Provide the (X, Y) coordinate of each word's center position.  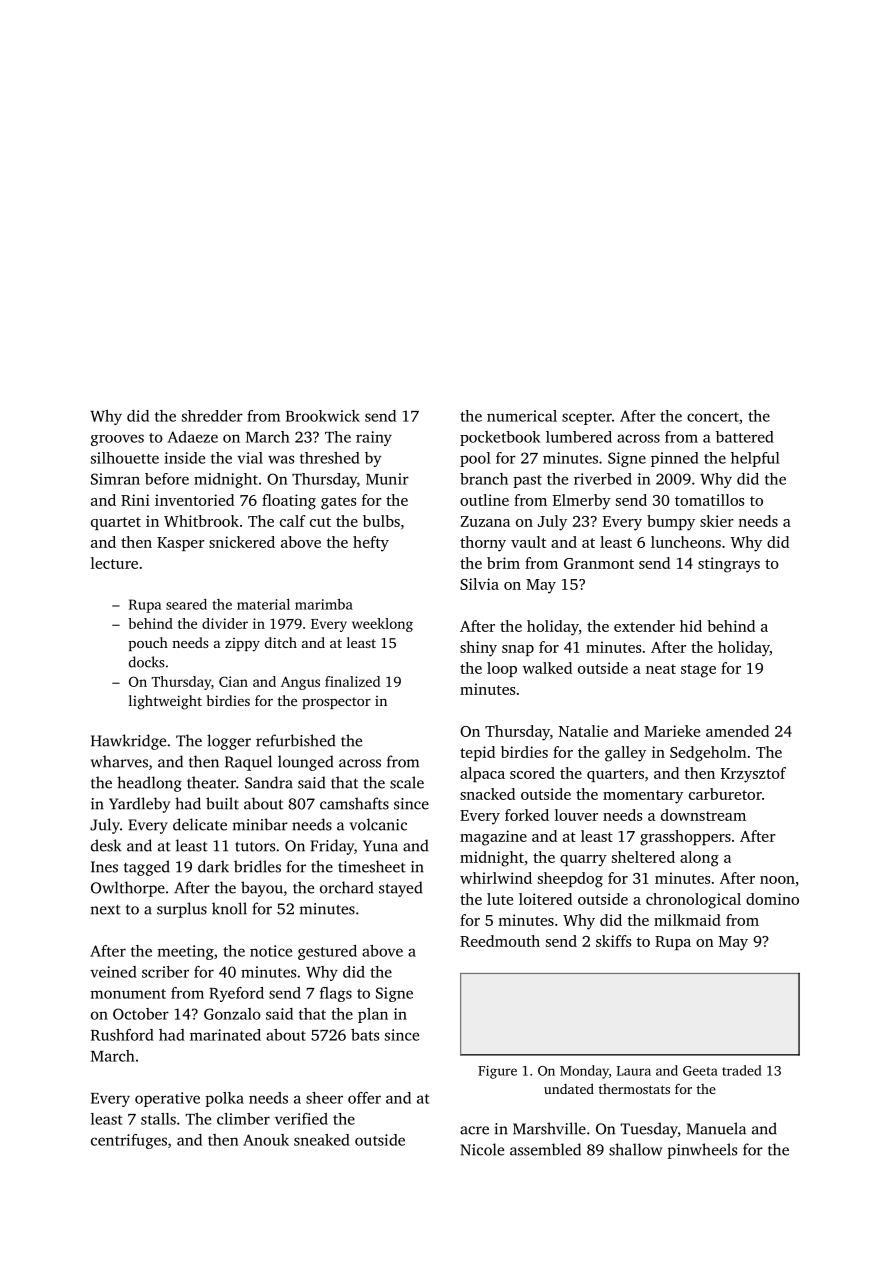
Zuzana (485, 521)
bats (365, 1035)
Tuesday (649, 1130)
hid (691, 626)
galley (625, 754)
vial (250, 458)
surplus (182, 910)
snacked (487, 794)
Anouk (266, 1140)
